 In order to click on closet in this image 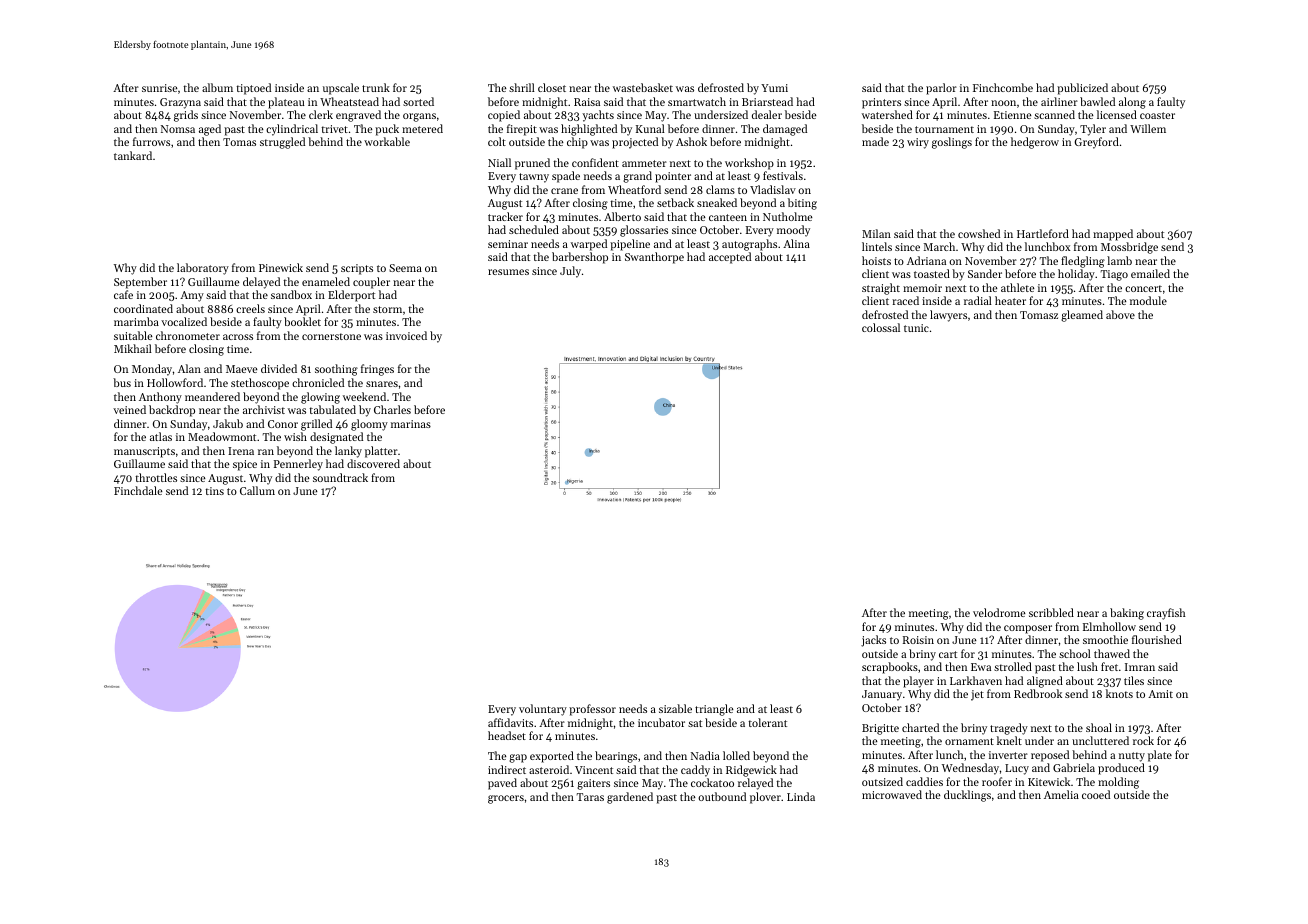, I will do `click(552, 87)`.
